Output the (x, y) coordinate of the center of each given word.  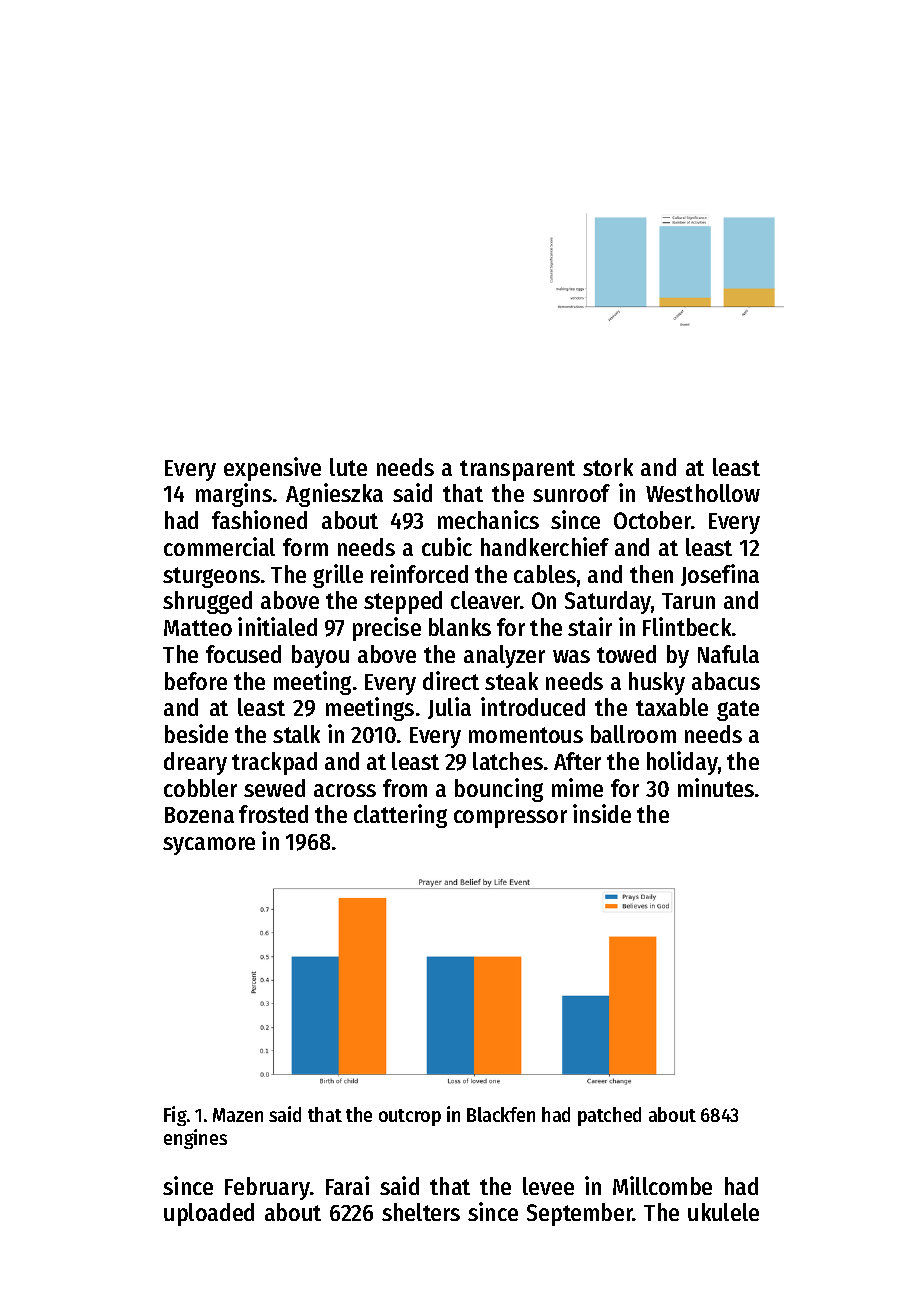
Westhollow (703, 493)
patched (609, 1116)
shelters (421, 1212)
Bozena (199, 815)
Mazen (238, 1115)
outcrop (410, 1117)
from (405, 788)
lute (348, 467)
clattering (400, 816)
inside (602, 813)
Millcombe (662, 1185)
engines (195, 1139)
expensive (272, 469)
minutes (716, 787)
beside (196, 733)
